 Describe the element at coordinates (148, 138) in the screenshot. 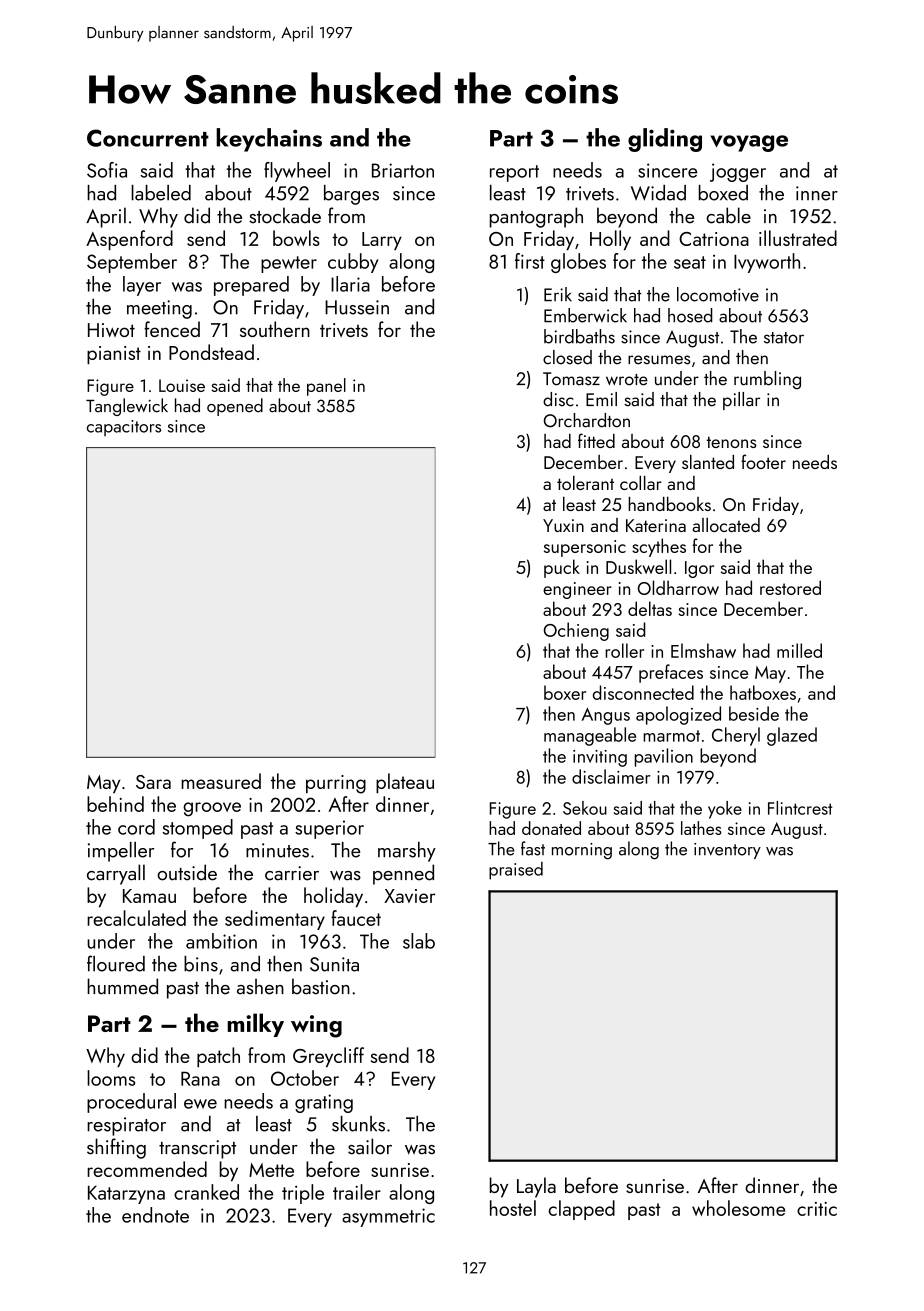

I see `Concurrent` at that location.
